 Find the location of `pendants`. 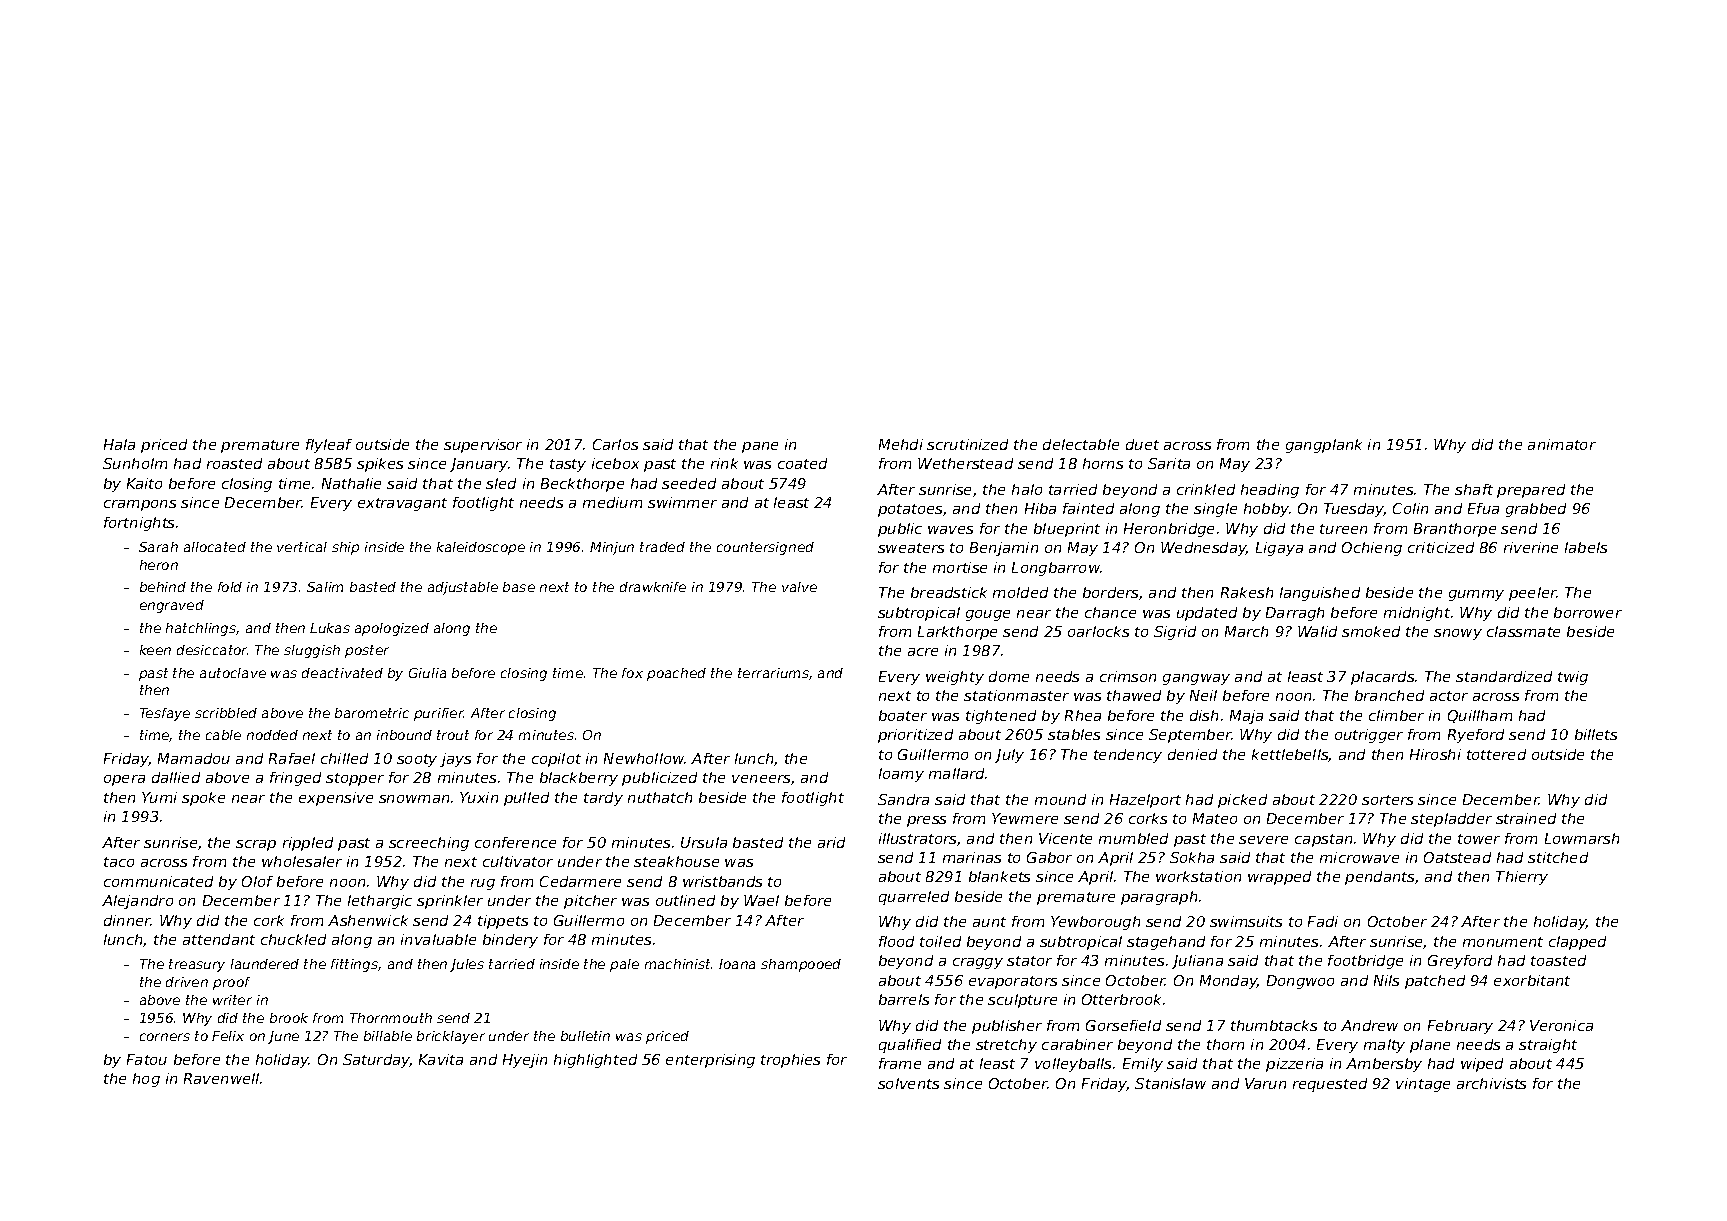

pendants is located at coordinates (1379, 878).
